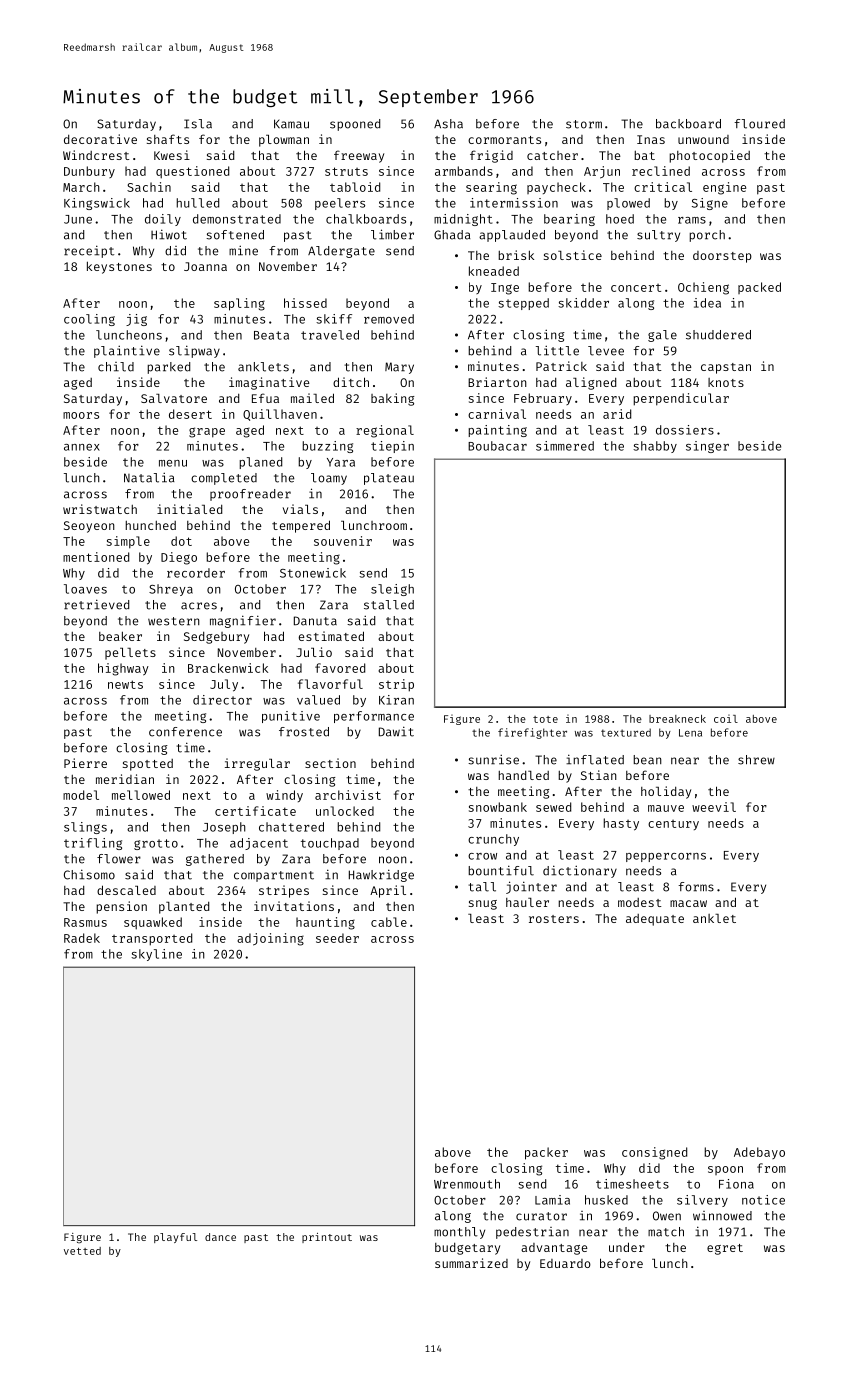 The width and height of the screenshot is (849, 1400). Describe the element at coordinates (448, 124) in the screenshot. I see `Asha` at that location.
